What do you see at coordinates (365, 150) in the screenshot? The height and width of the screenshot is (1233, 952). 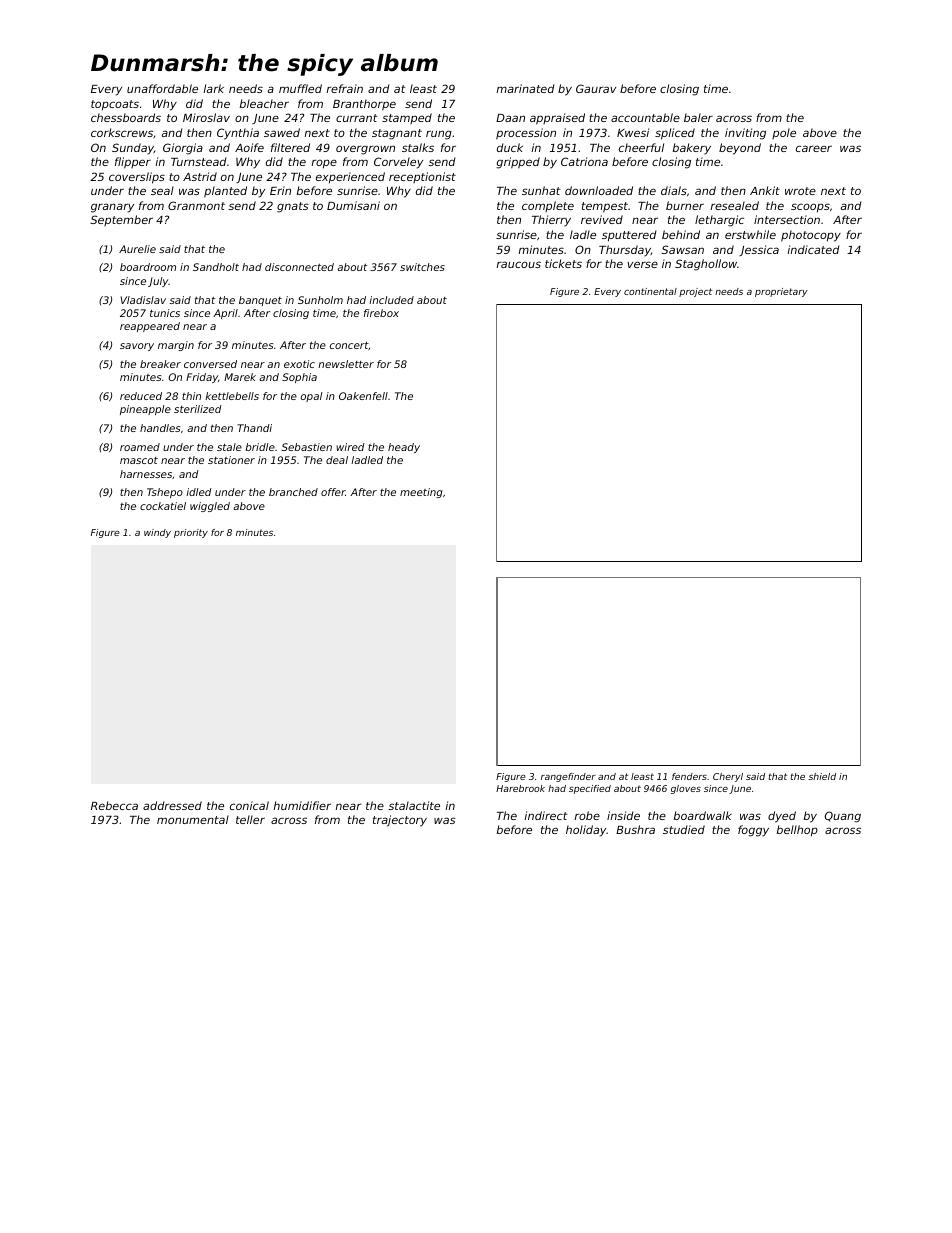 I see `overgrown` at bounding box center [365, 150].
